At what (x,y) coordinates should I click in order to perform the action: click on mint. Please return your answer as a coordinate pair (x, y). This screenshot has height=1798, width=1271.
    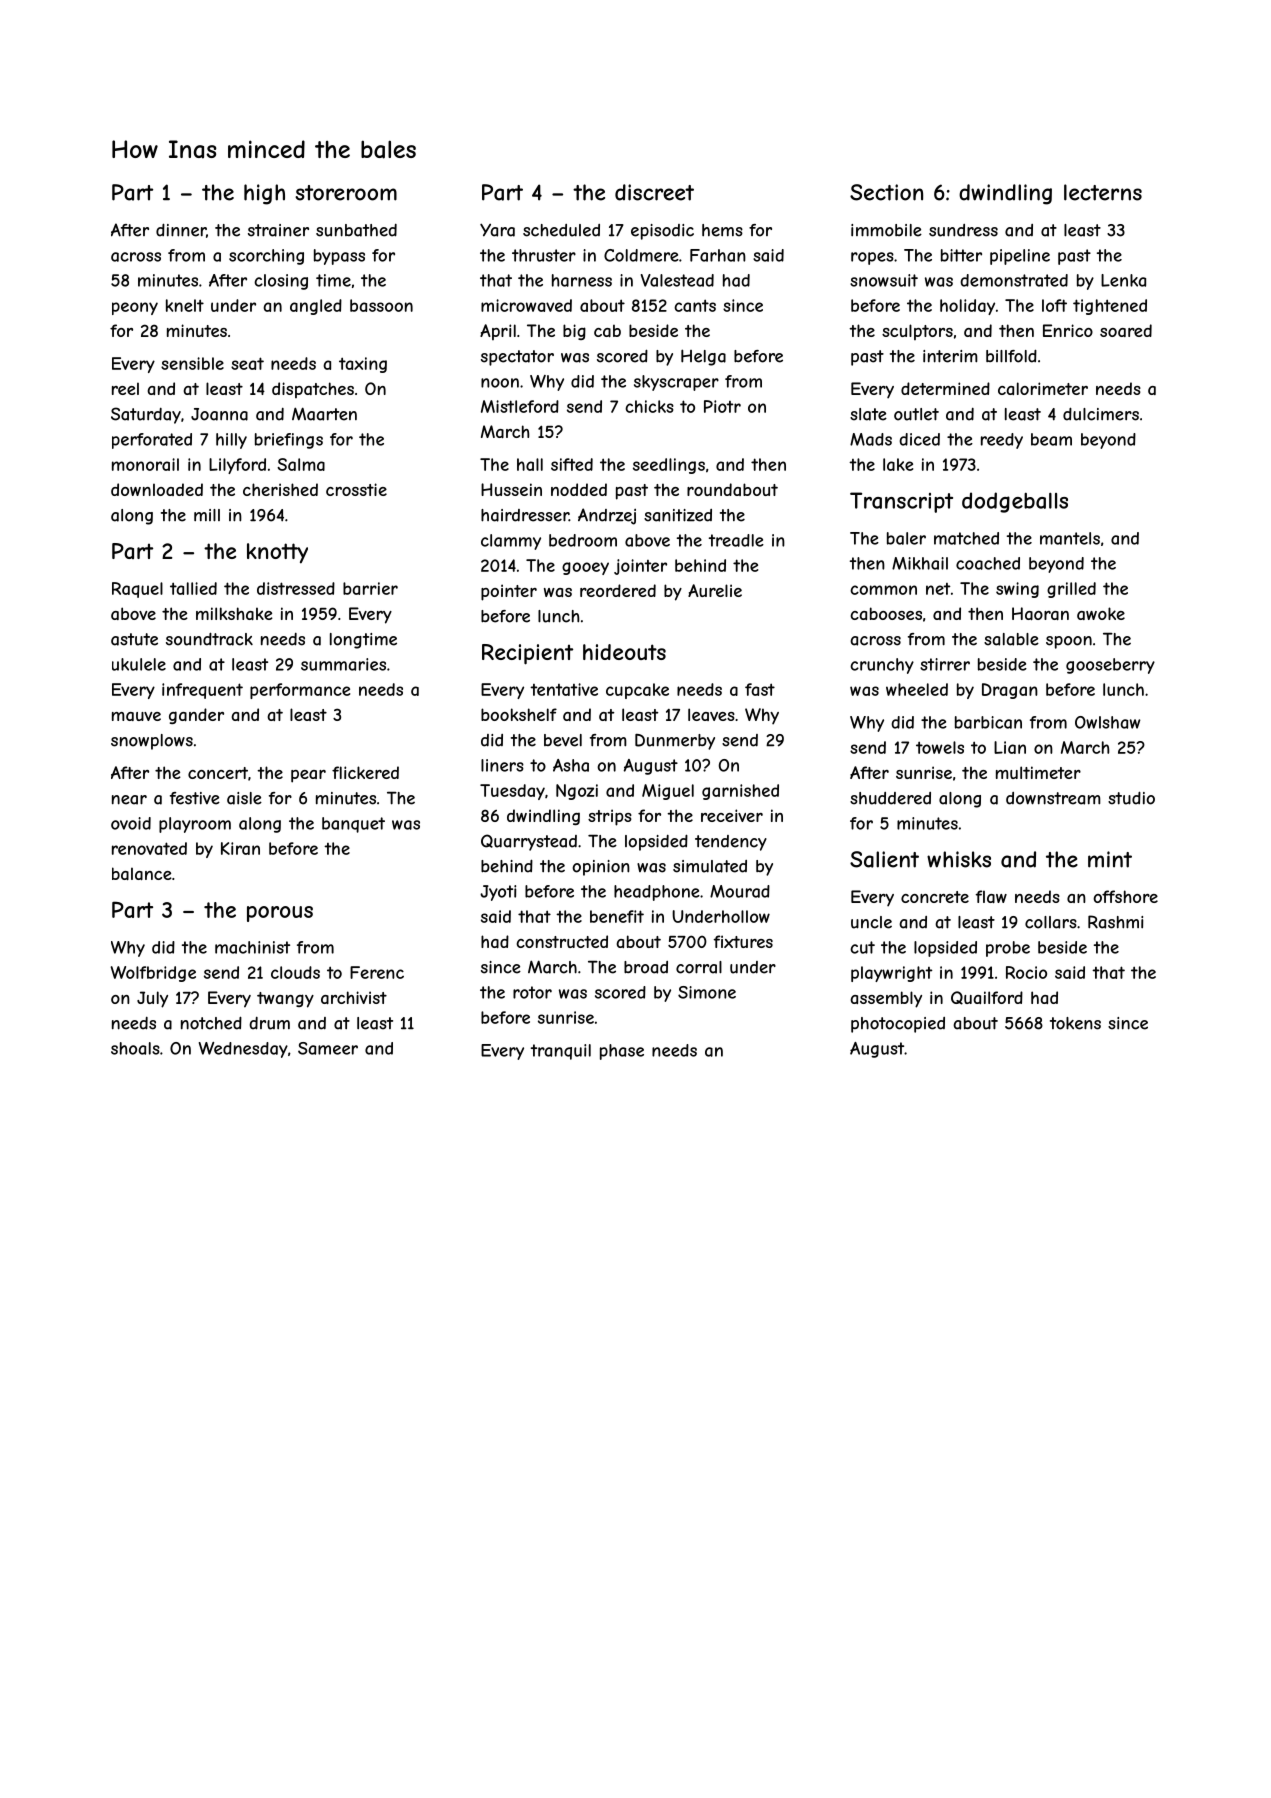
    Looking at the image, I should click on (1110, 859).
